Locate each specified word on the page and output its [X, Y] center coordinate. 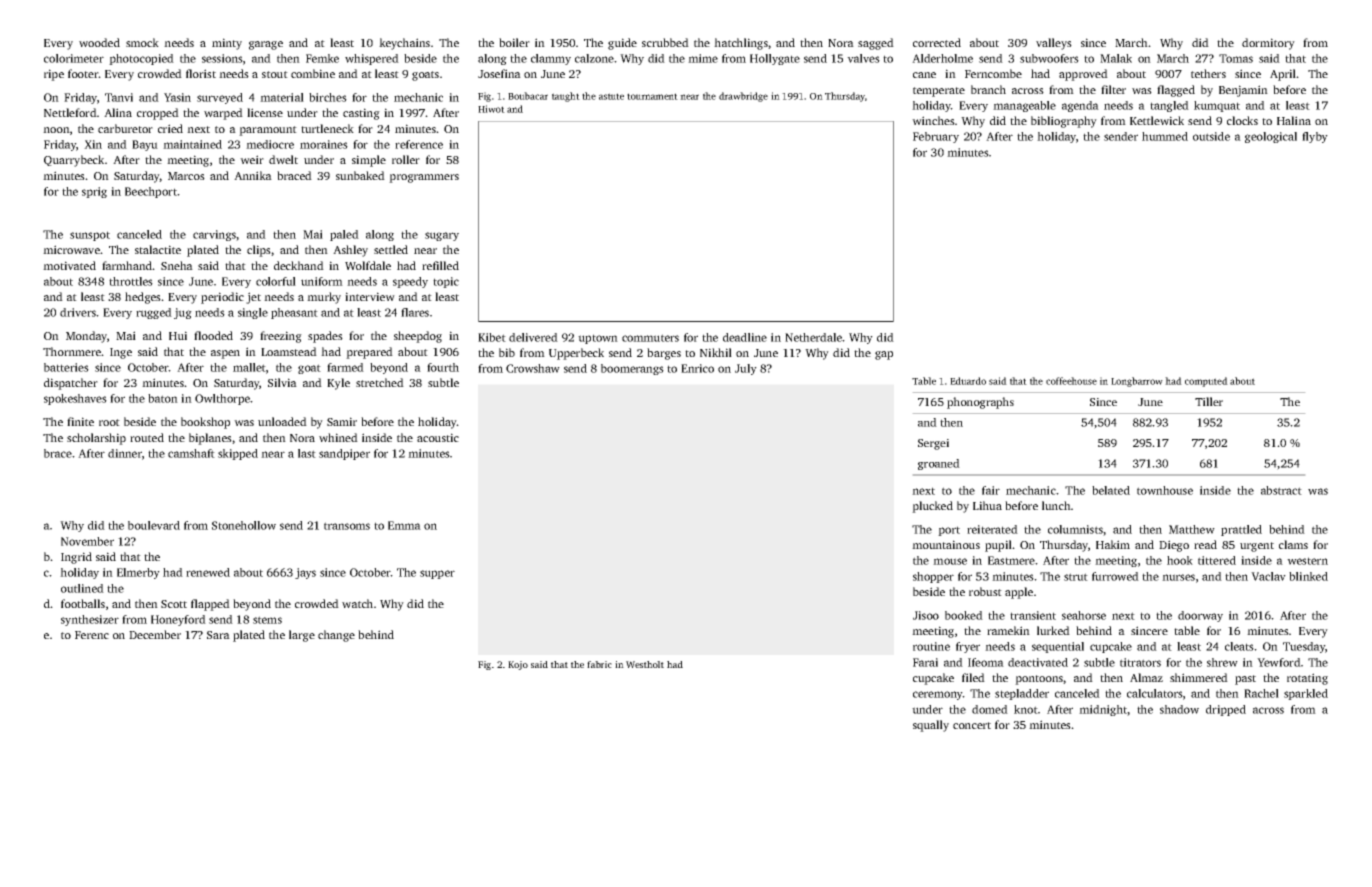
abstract [1281, 490]
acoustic [438, 437]
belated [1111, 490]
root [109, 422]
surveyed [220, 98]
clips [259, 251]
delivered [533, 337]
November [87, 541]
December [155, 634]
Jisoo [926, 615]
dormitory [1268, 44]
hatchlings [741, 44]
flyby [1315, 137]
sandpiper [344, 454]
